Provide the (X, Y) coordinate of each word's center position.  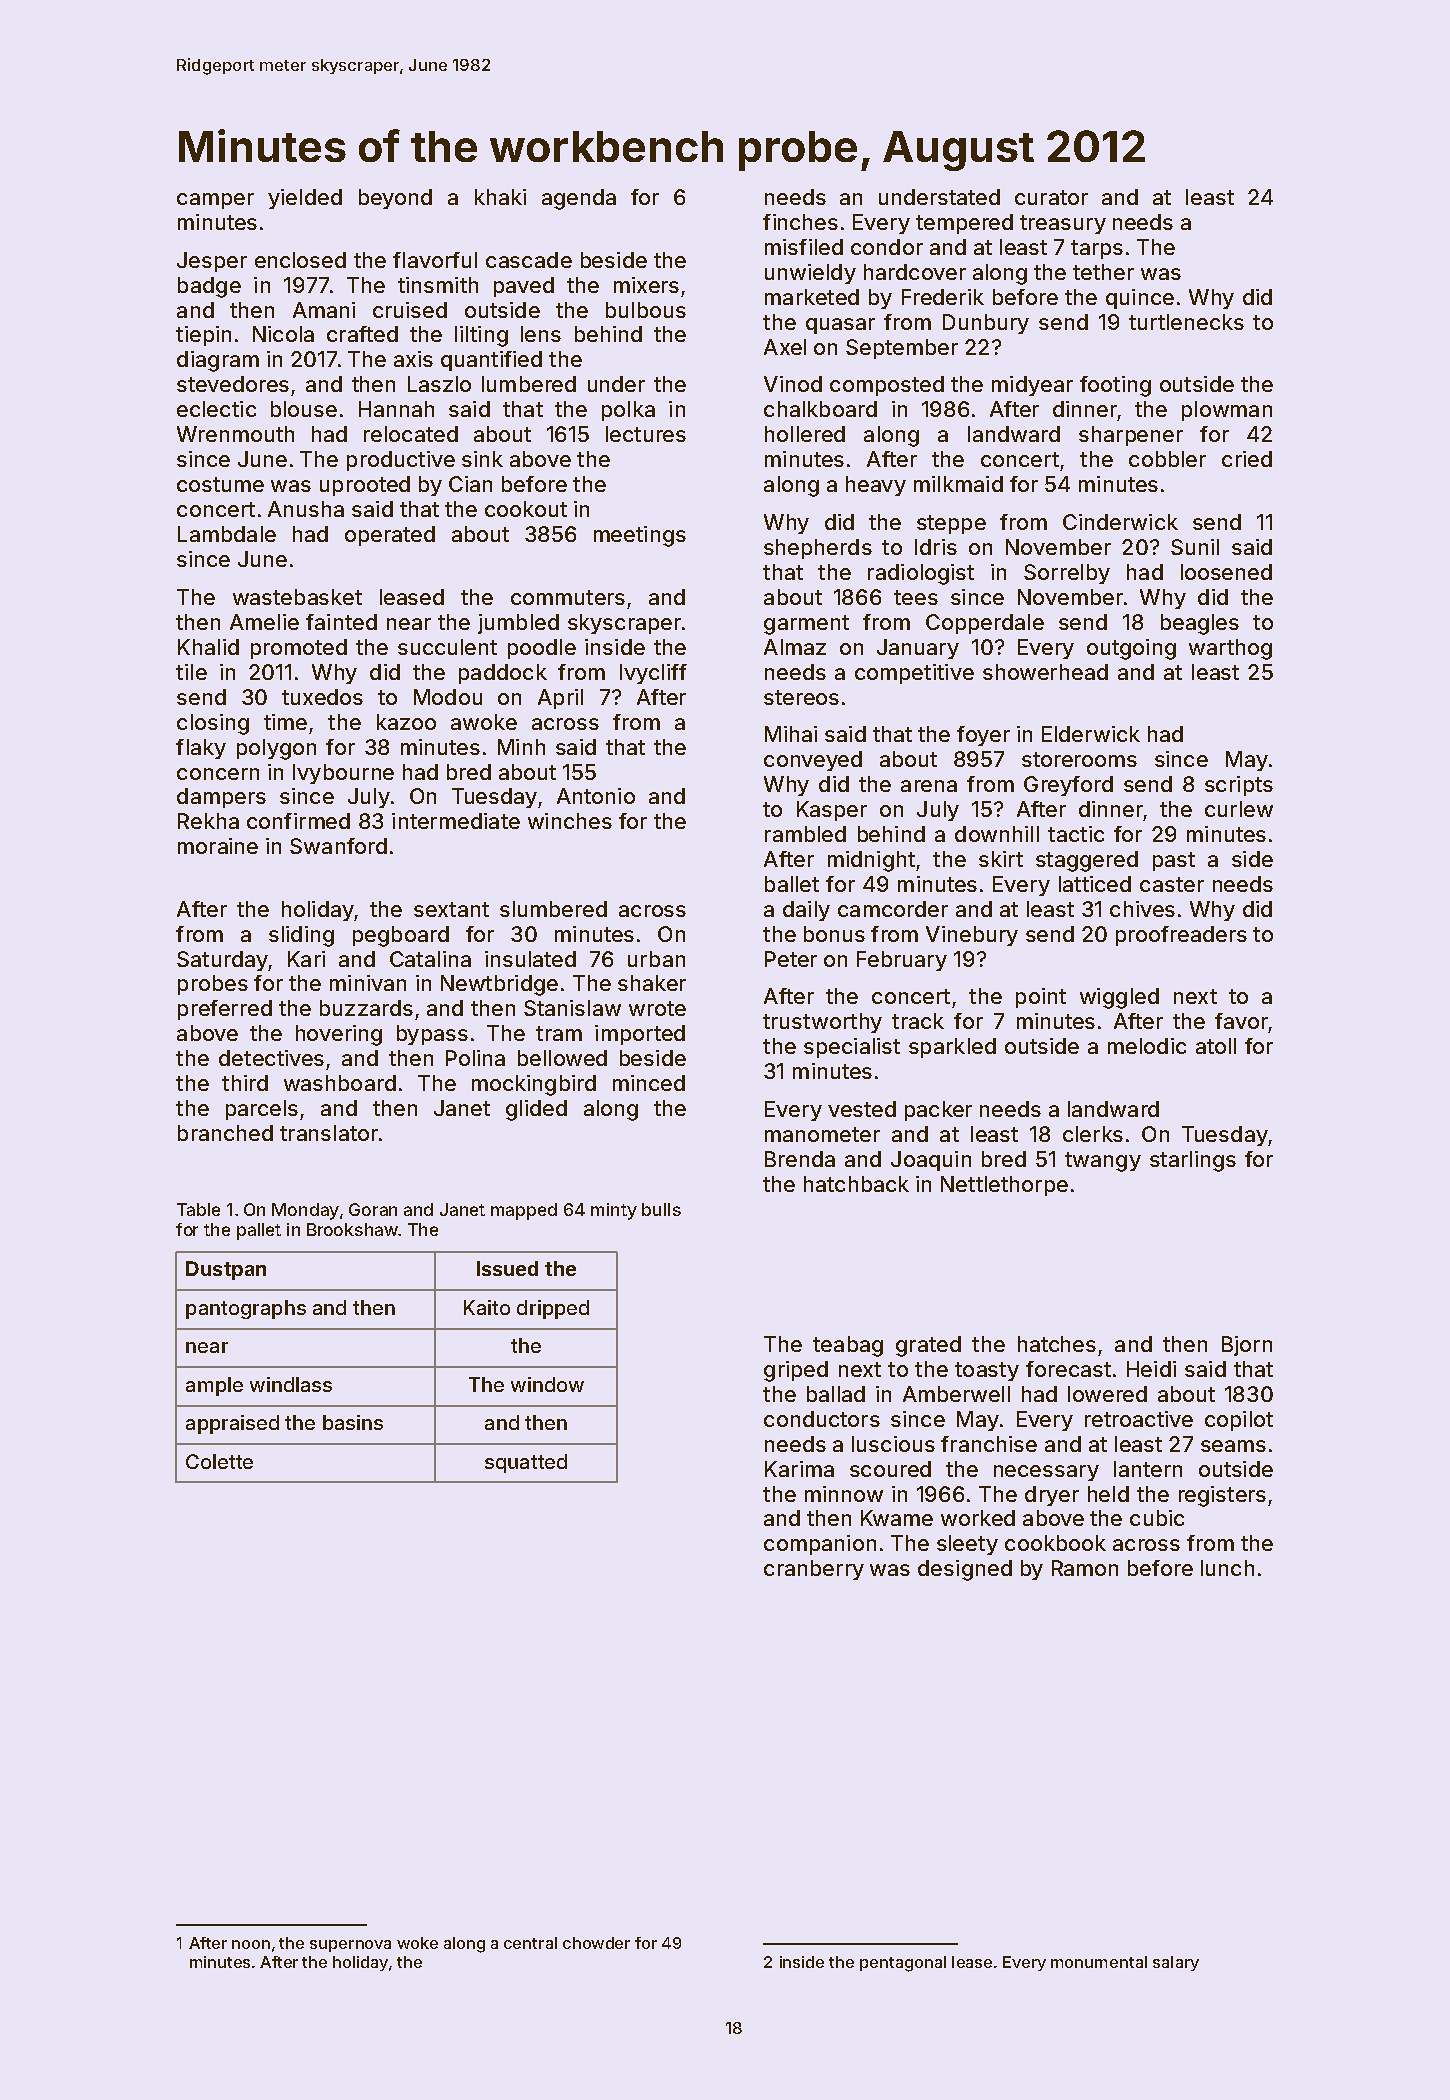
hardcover (915, 272)
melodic (1147, 1046)
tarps (1097, 249)
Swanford (338, 846)
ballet (792, 884)
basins (353, 1422)
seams (1233, 1446)
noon (251, 1944)
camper (215, 201)
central (530, 1943)
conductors (822, 1419)
